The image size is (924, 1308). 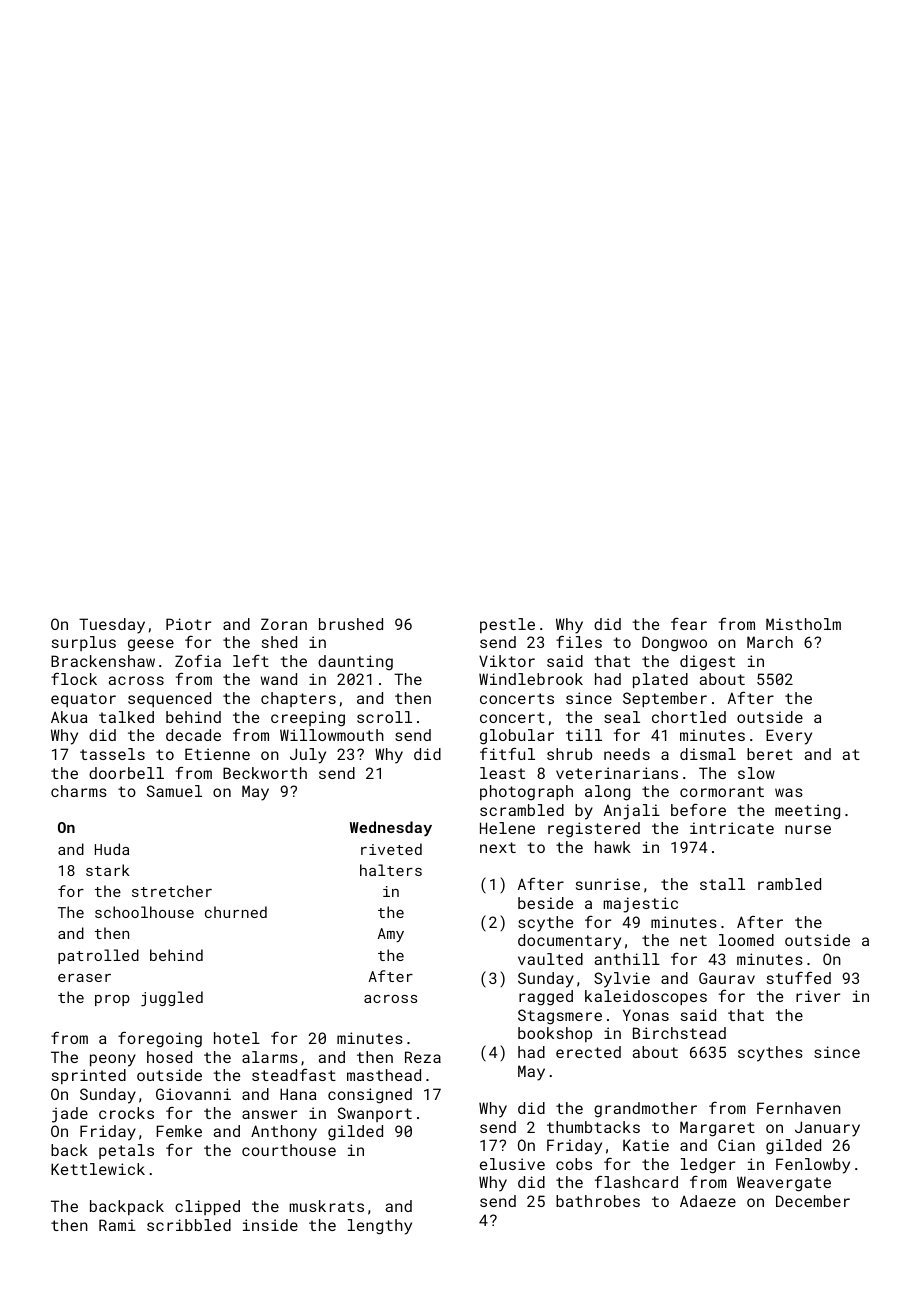 What do you see at coordinates (189, 1225) in the screenshot?
I see `scribbled` at bounding box center [189, 1225].
